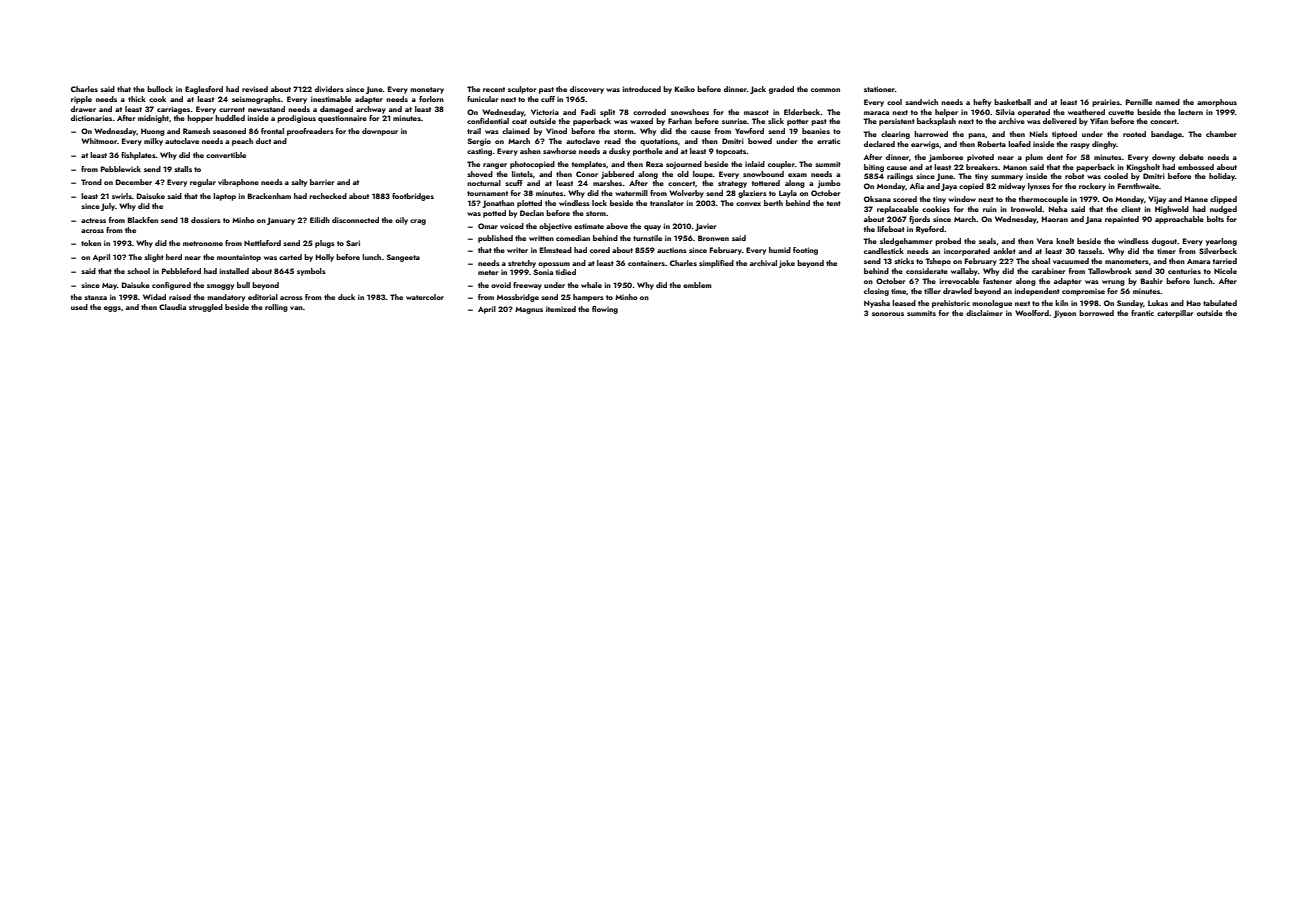 The width and height of the screenshot is (1308, 924). I want to click on school, so click(138, 271).
